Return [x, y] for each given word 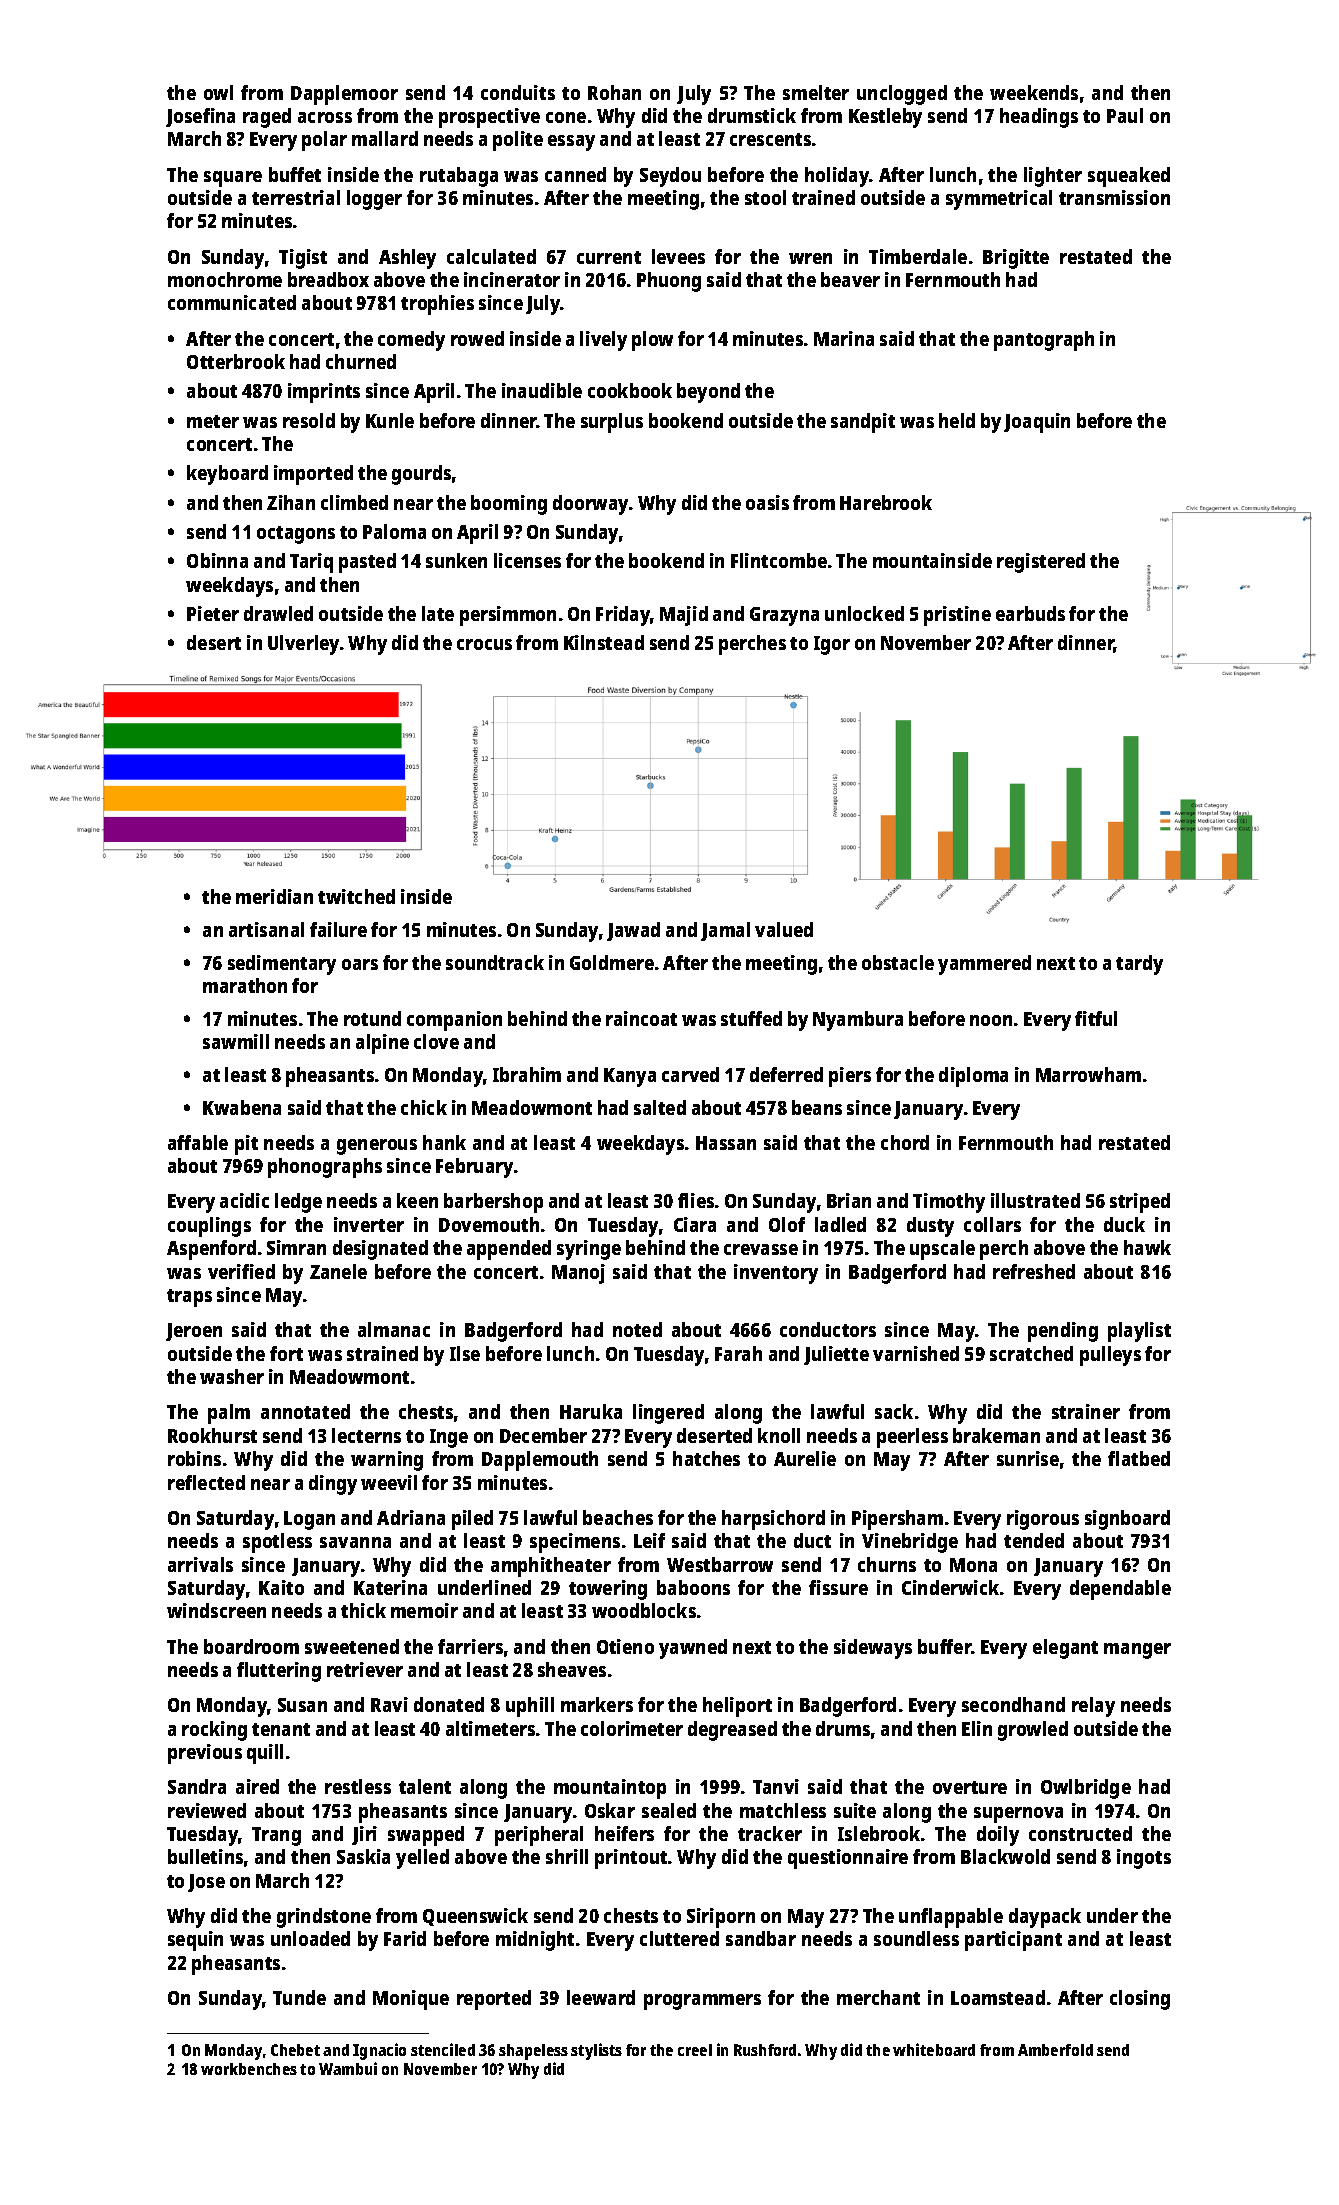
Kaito [281, 1587]
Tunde [299, 1997]
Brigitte [1016, 259]
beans [817, 1107]
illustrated [1035, 1200]
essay [571, 143]
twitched [356, 896]
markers [597, 1704]
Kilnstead [604, 642]
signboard [1127, 1520]
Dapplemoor [344, 95]
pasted [367, 563]
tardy [1139, 965]
